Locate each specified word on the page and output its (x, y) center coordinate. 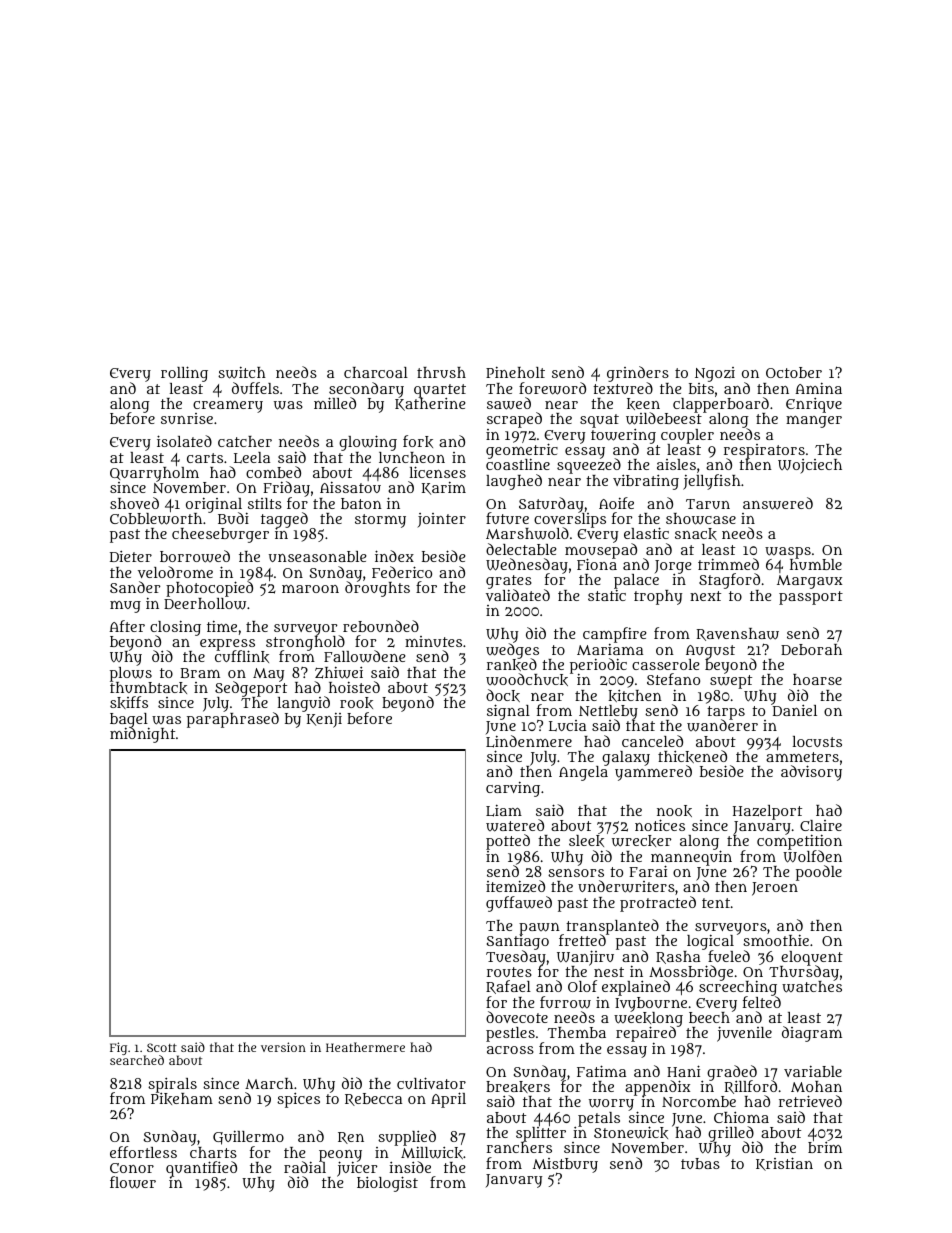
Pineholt (515, 372)
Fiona (597, 564)
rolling (184, 374)
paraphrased (233, 720)
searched (137, 1060)
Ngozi (715, 374)
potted (508, 842)
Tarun (708, 504)
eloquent (812, 958)
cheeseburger (220, 535)
